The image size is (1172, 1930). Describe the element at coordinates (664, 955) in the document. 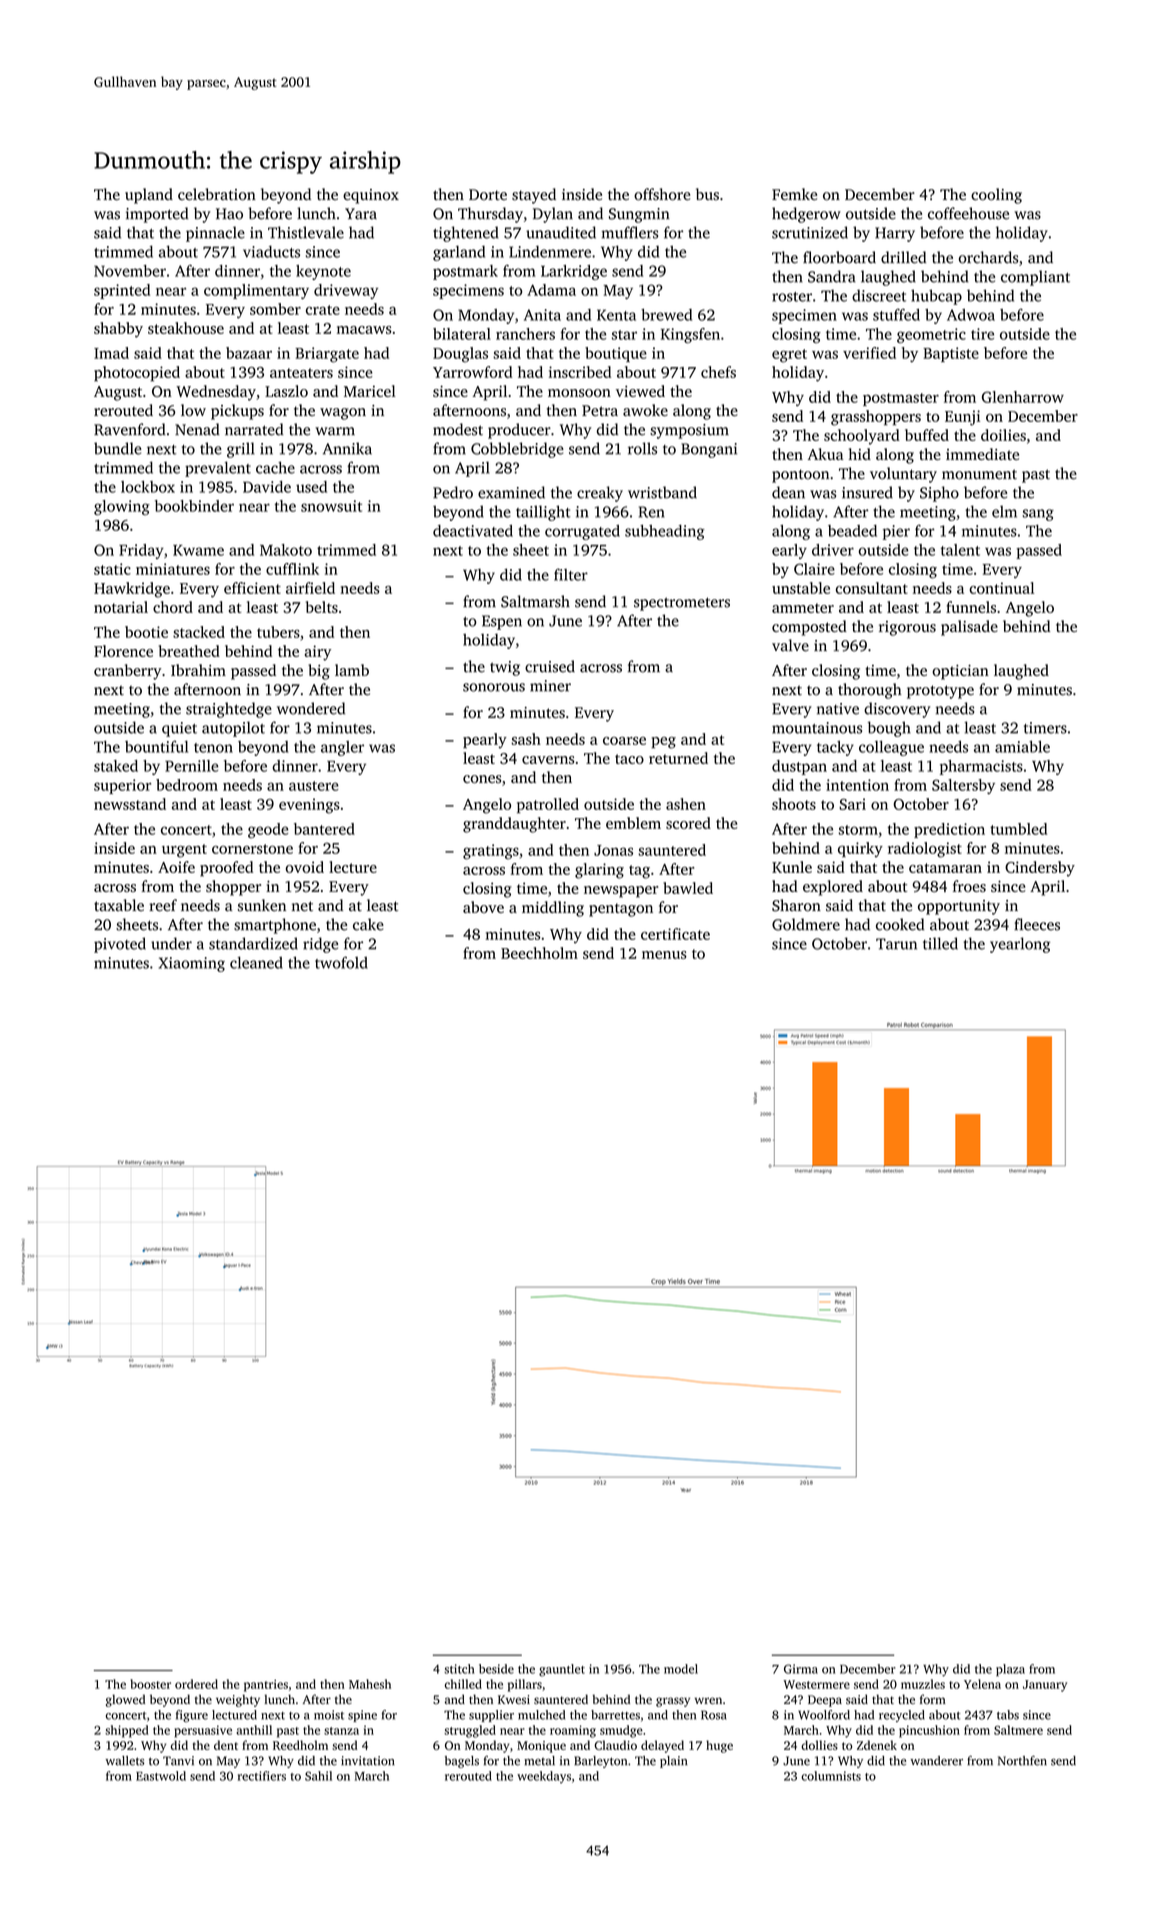

I see `menus` at that location.
